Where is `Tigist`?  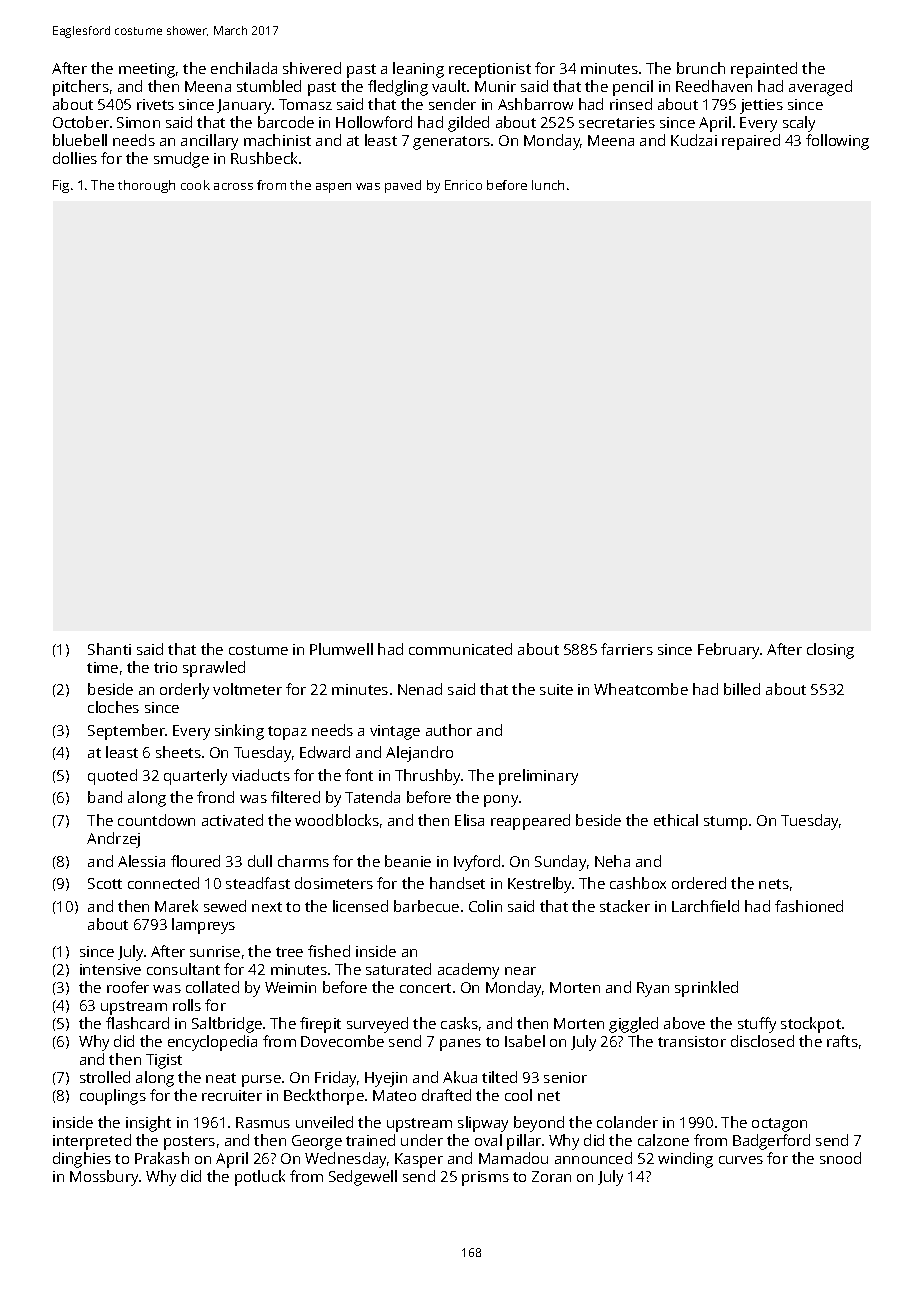
Tigist is located at coordinates (164, 1061).
